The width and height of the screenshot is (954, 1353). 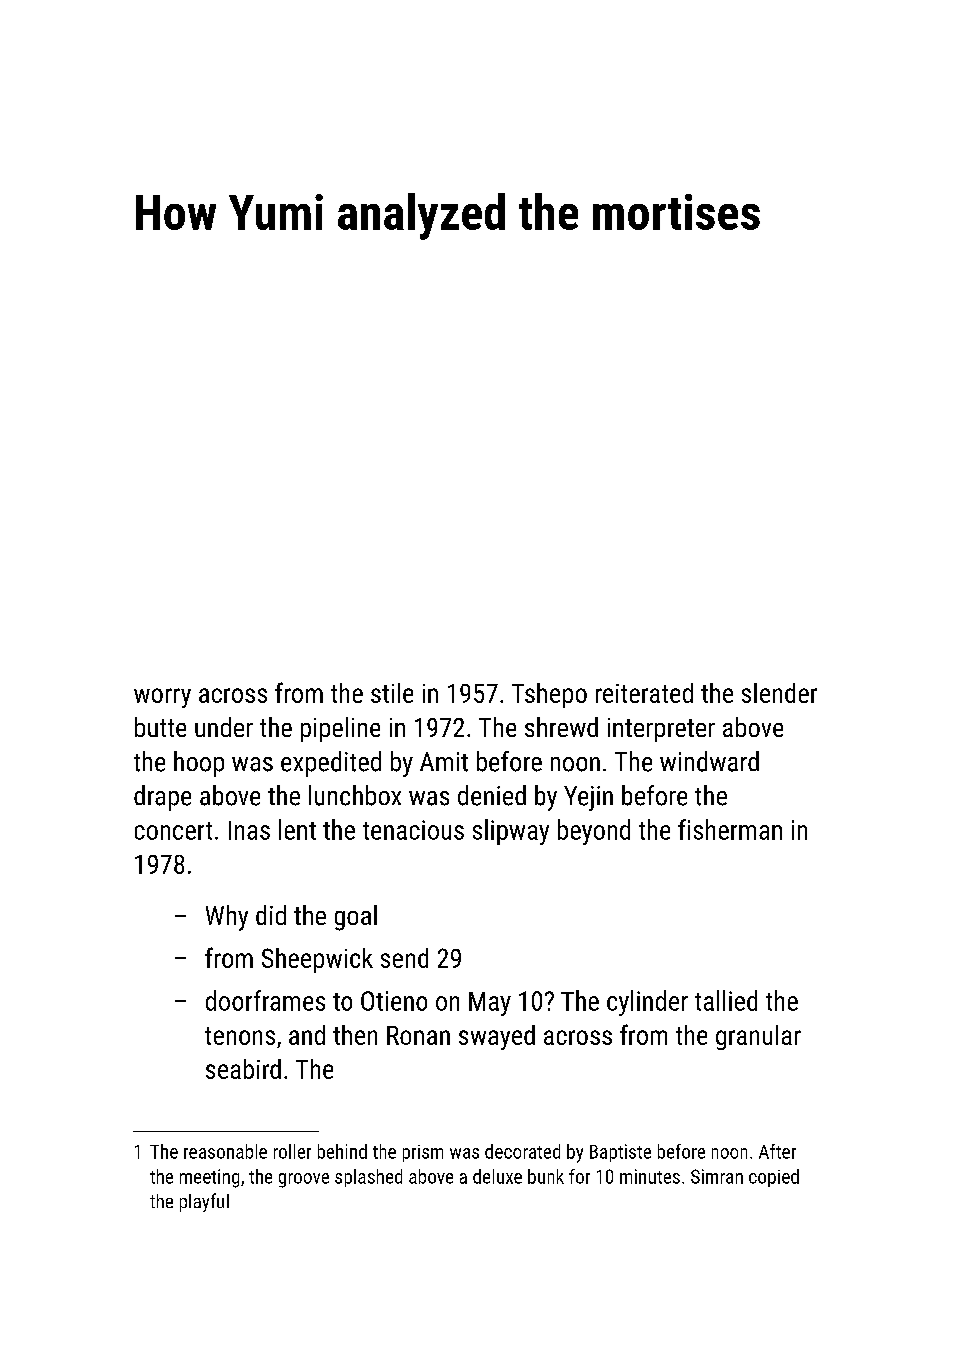 I want to click on seabird, so click(x=243, y=1069).
